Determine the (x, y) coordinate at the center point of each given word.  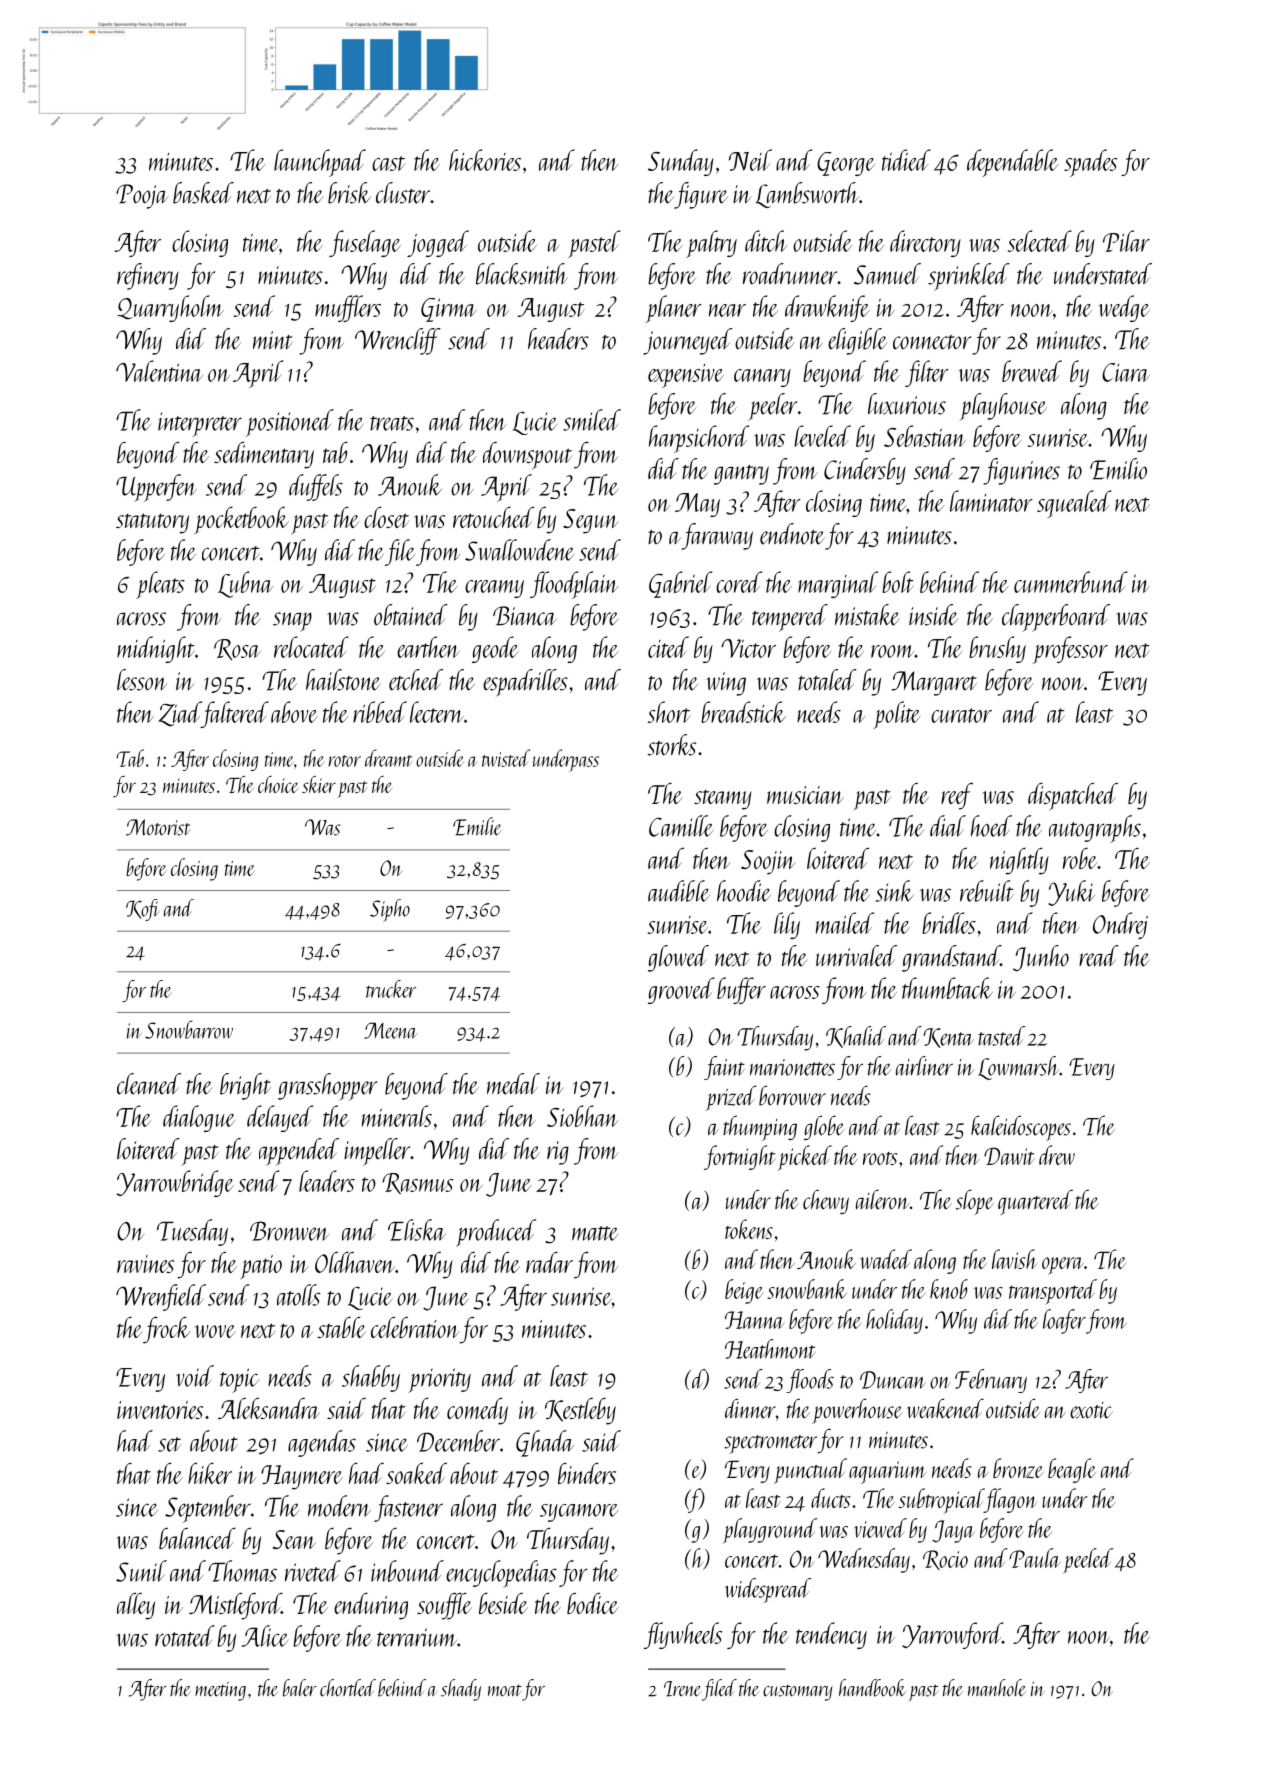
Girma (448, 310)
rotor (345, 761)
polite (896, 715)
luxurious (907, 404)
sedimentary (264, 455)
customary (798, 1693)
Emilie (477, 826)
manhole (997, 1687)
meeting (220, 1691)
